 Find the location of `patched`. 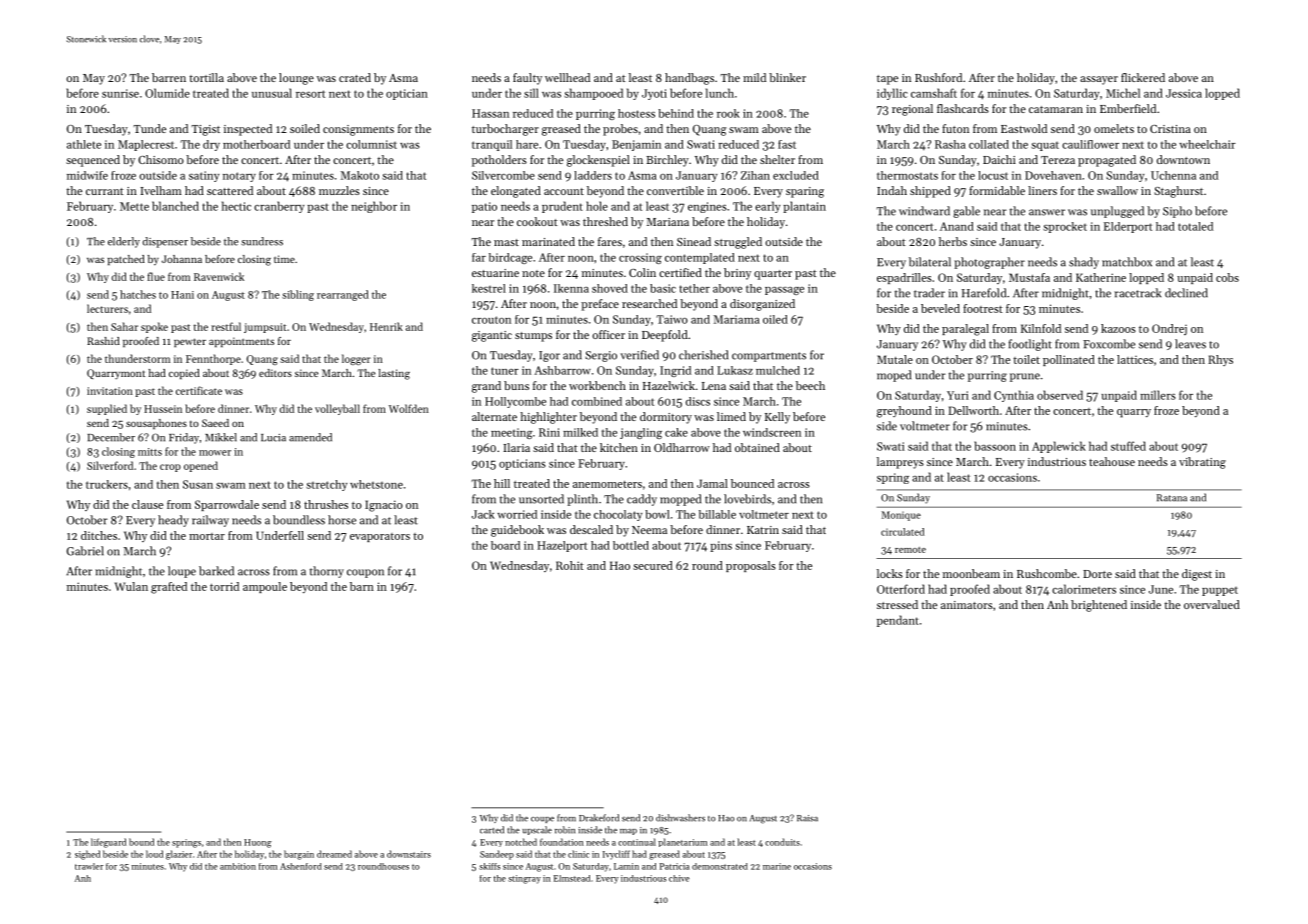

patched is located at coordinates (126, 260).
